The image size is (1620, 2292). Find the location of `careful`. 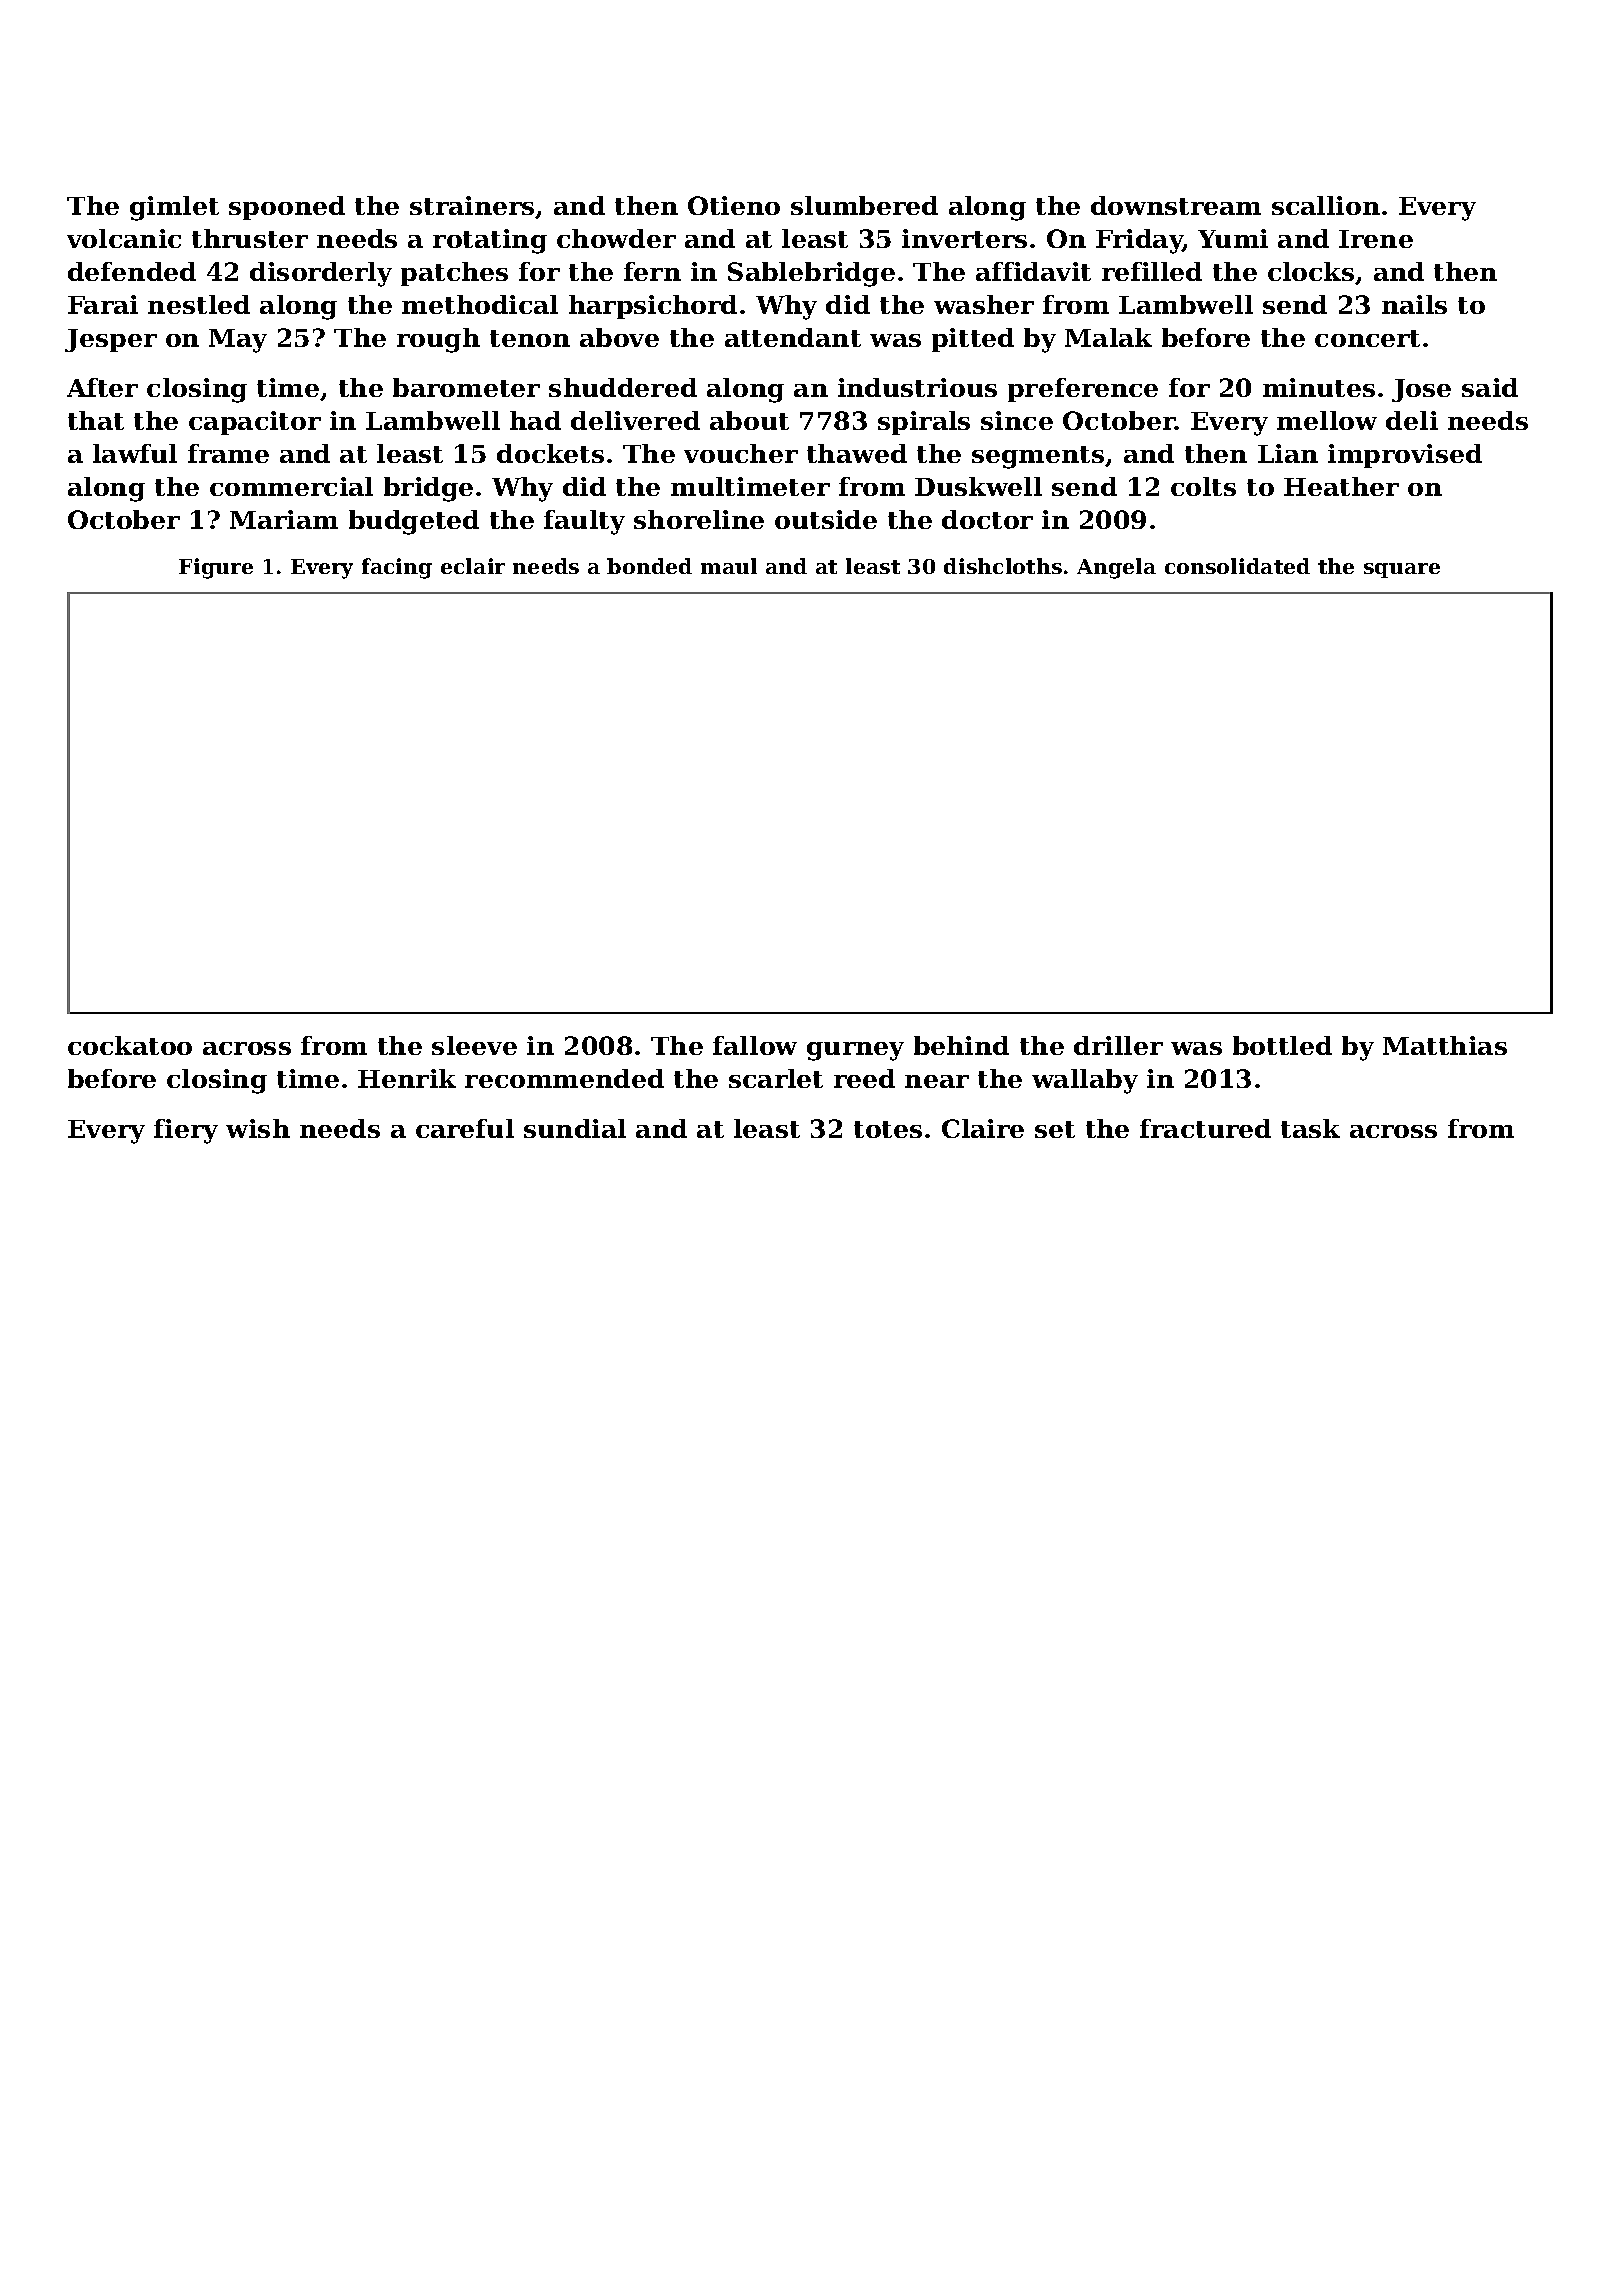

careful is located at coordinates (465, 1128).
